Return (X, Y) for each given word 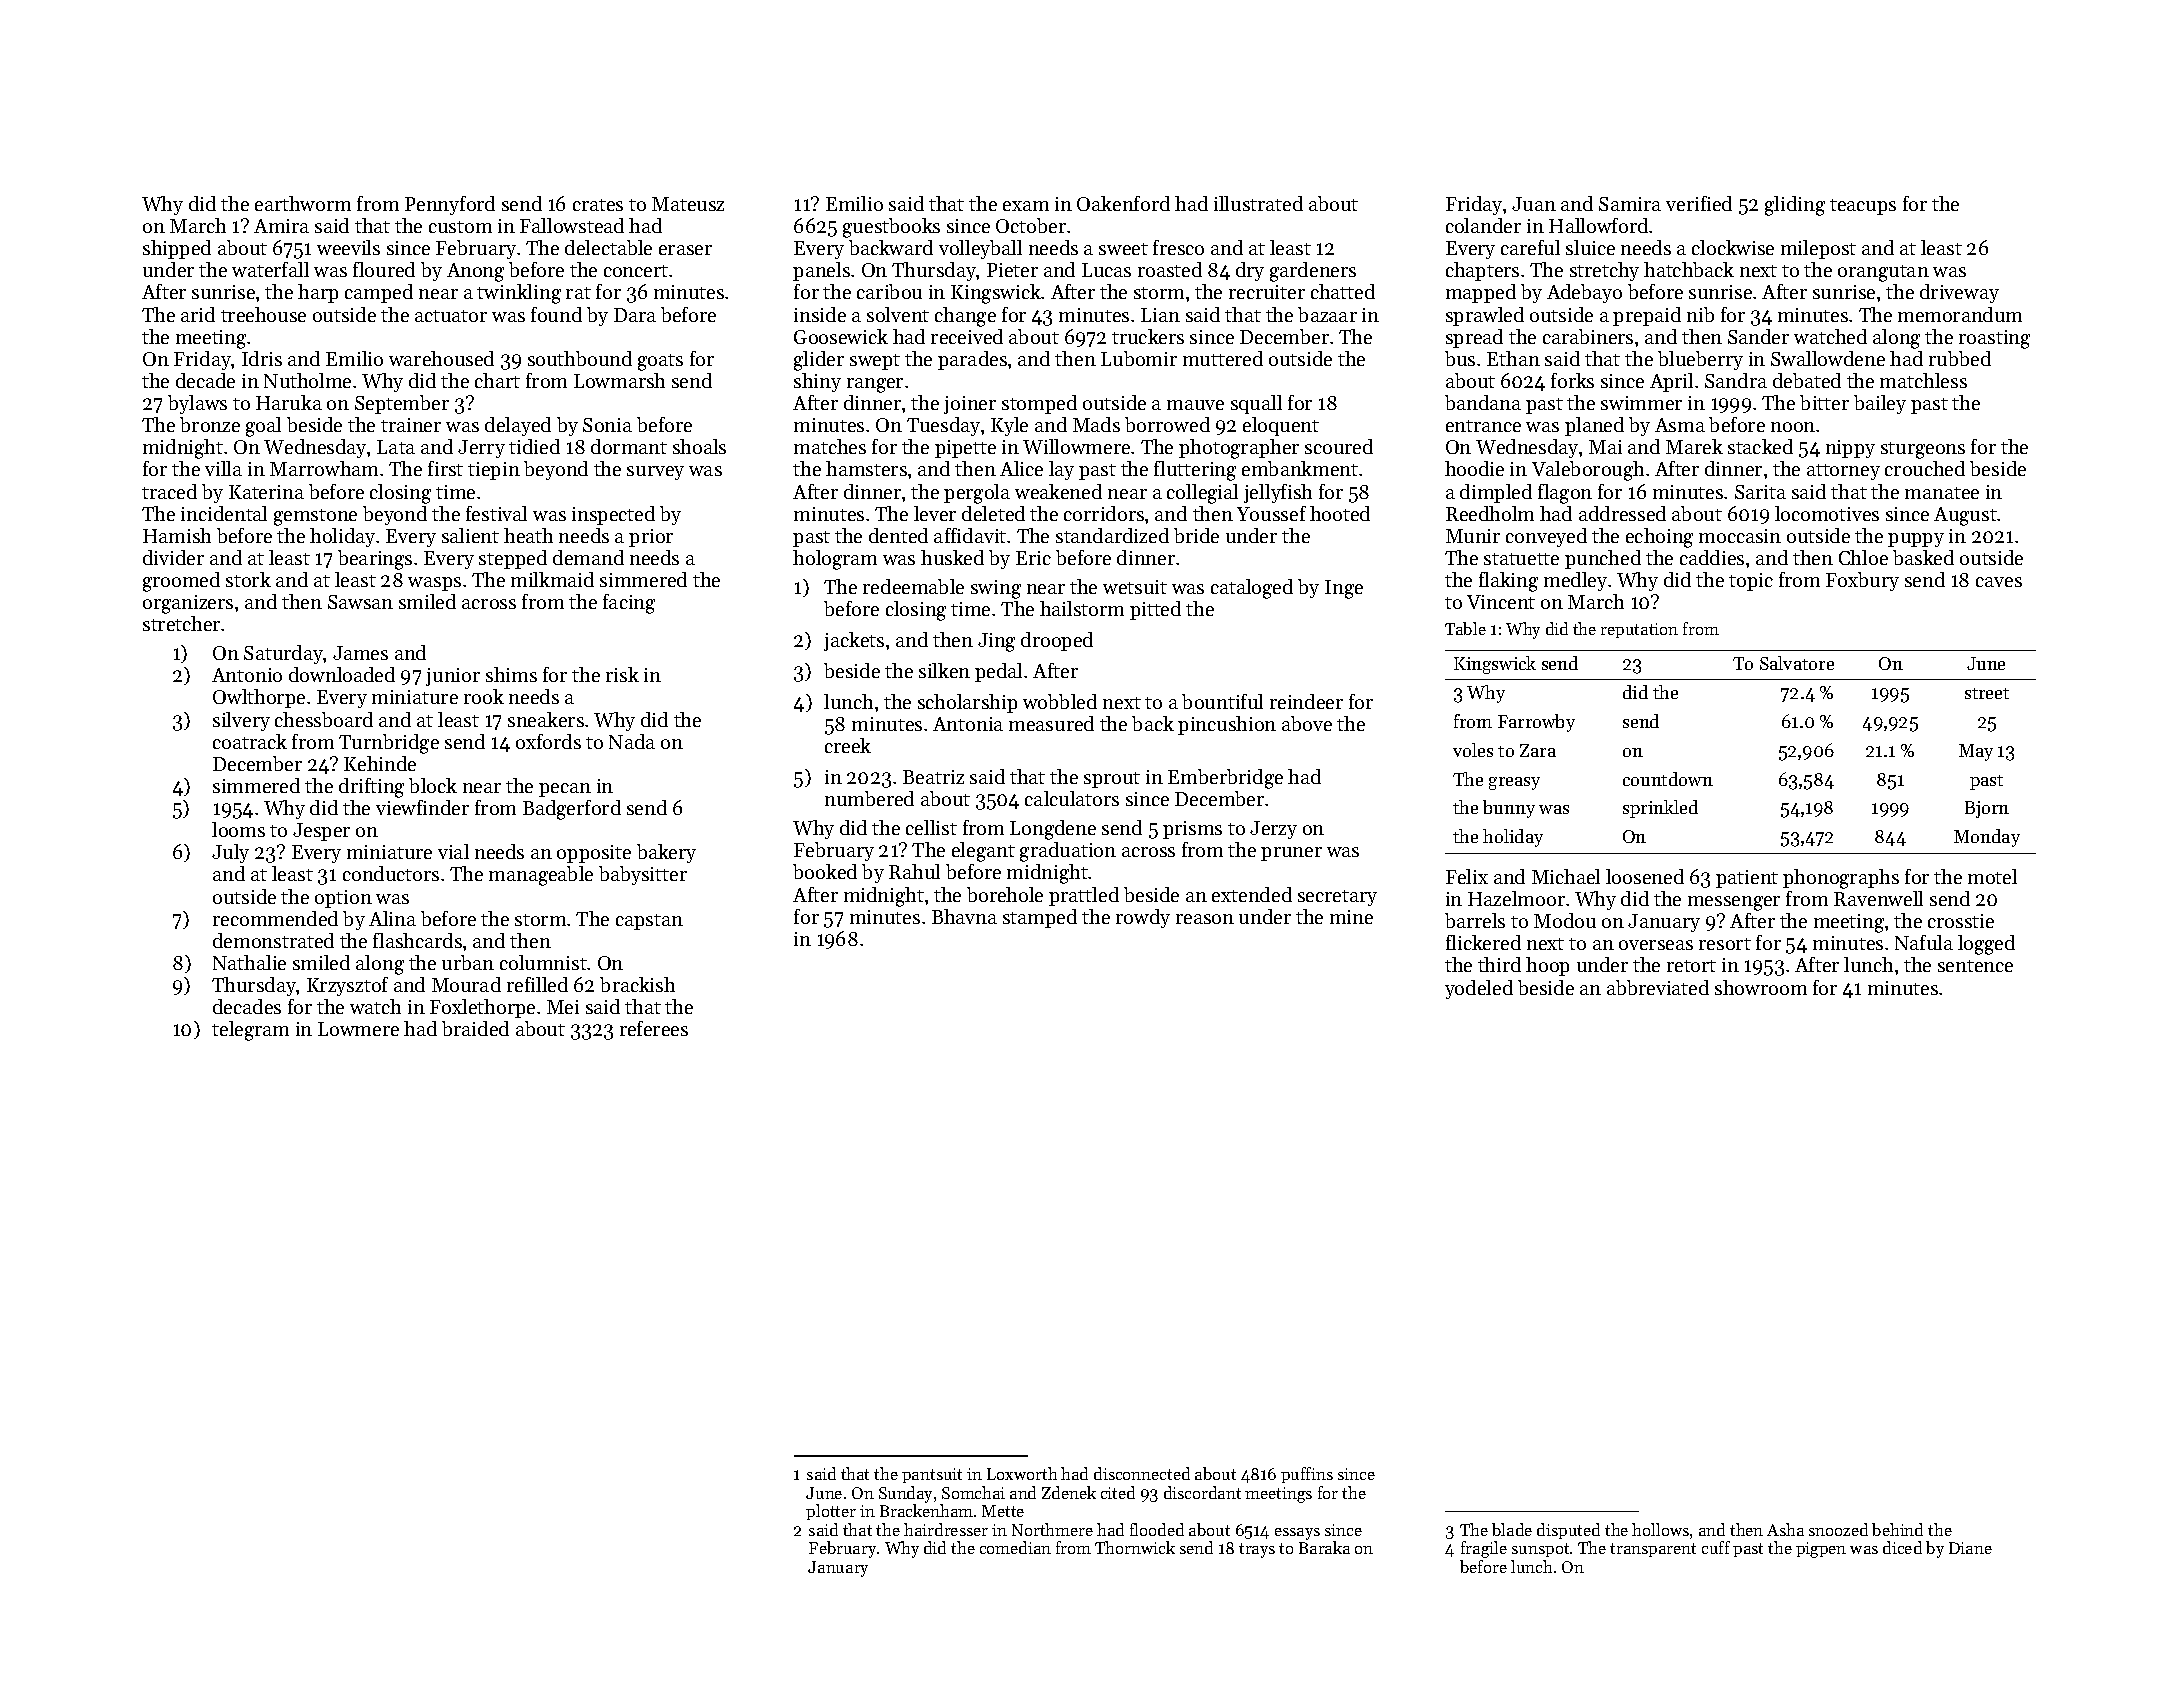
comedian (1015, 1547)
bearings (375, 560)
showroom (1761, 987)
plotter (831, 1512)
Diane (1970, 1548)
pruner (1291, 854)
